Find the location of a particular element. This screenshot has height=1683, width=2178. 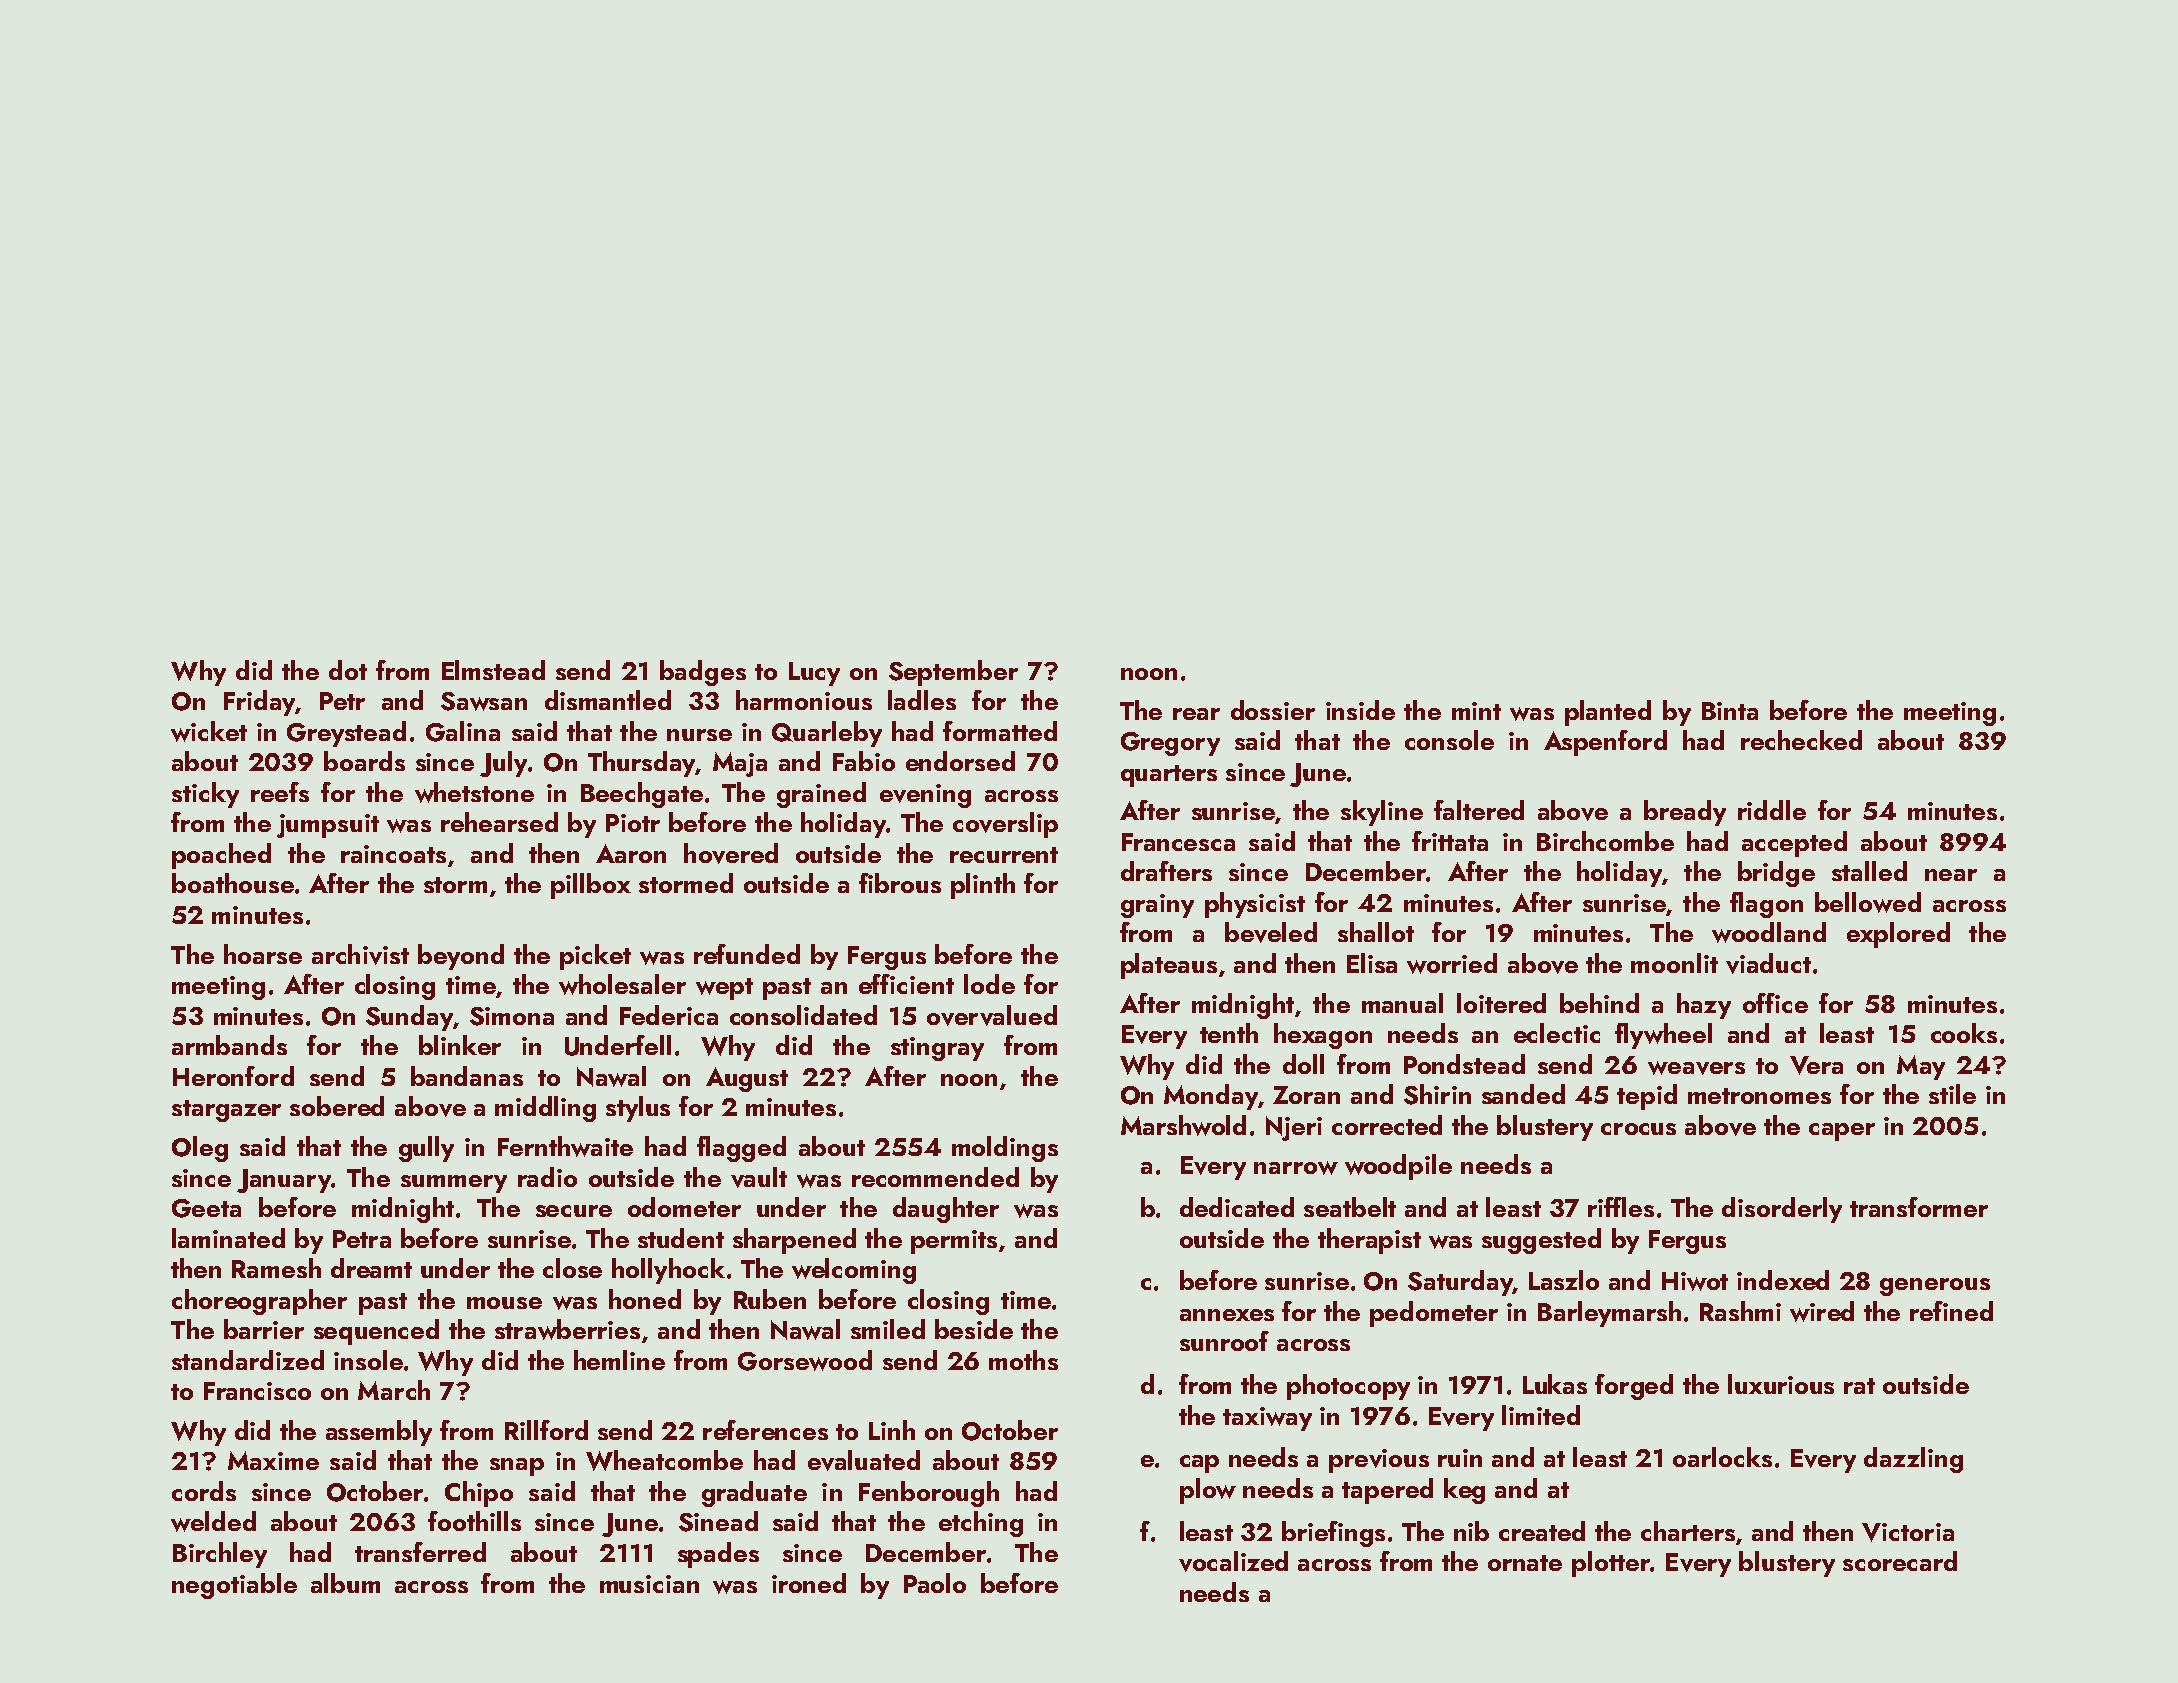

foothills is located at coordinates (474, 1521).
